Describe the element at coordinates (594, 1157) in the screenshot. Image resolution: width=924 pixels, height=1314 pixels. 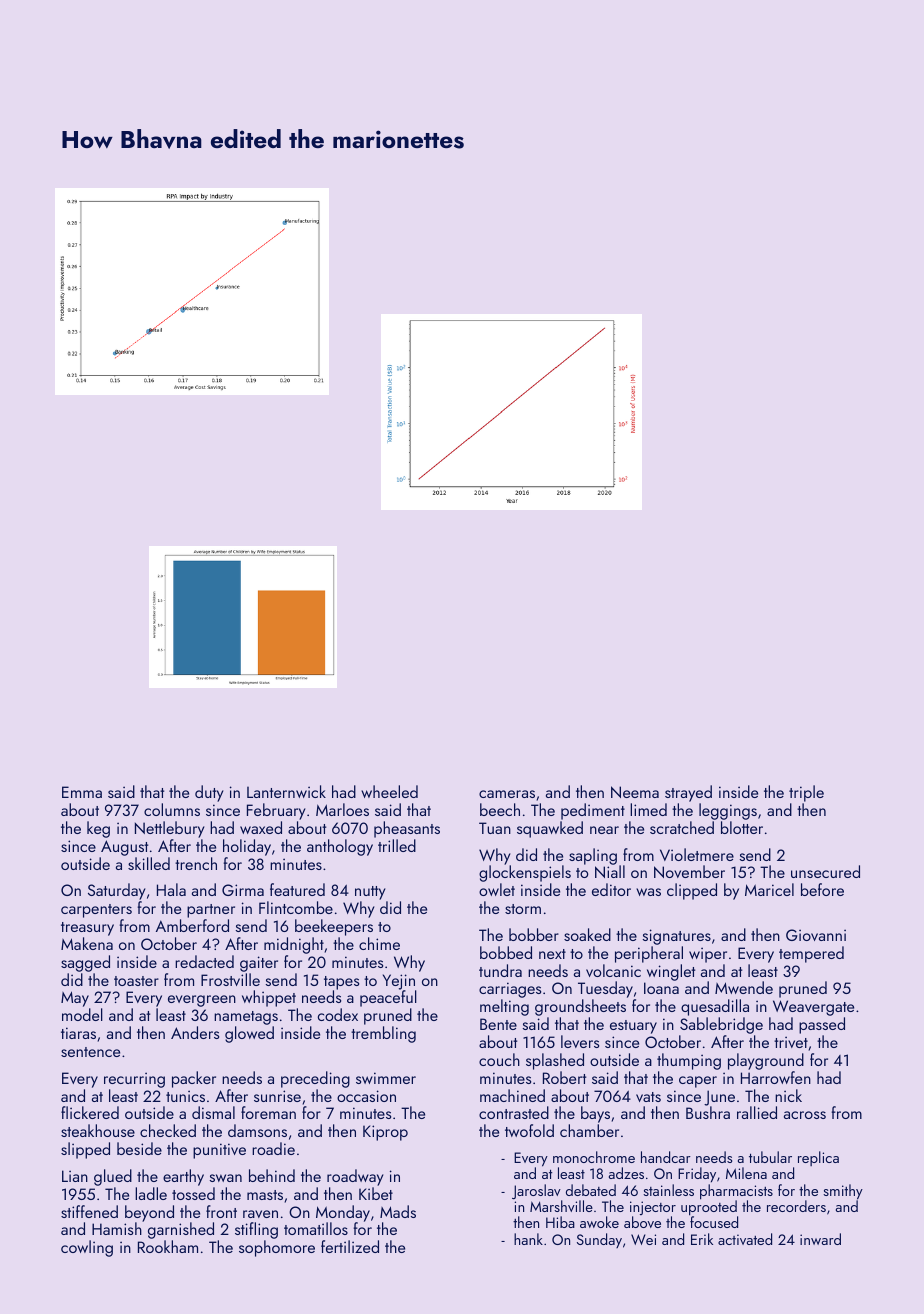
I see `monochrome` at that location.
